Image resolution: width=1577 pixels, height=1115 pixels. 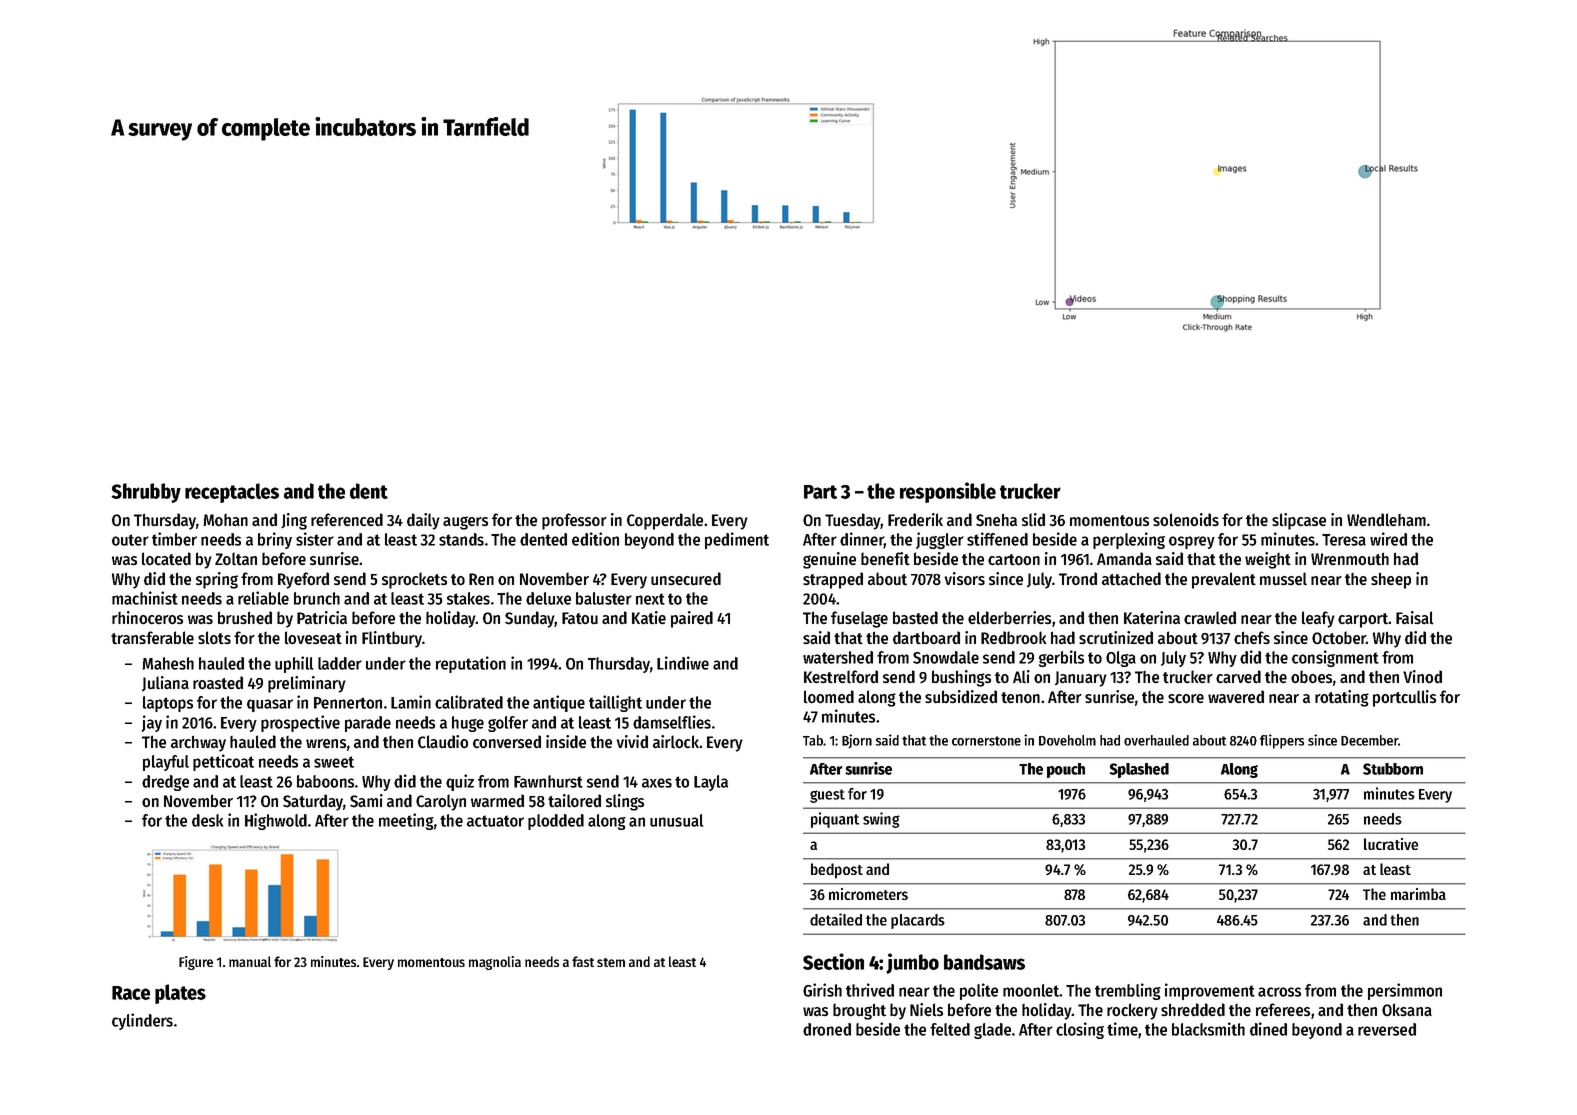 I want to click on flippers, so click(x=1282, y=741).
